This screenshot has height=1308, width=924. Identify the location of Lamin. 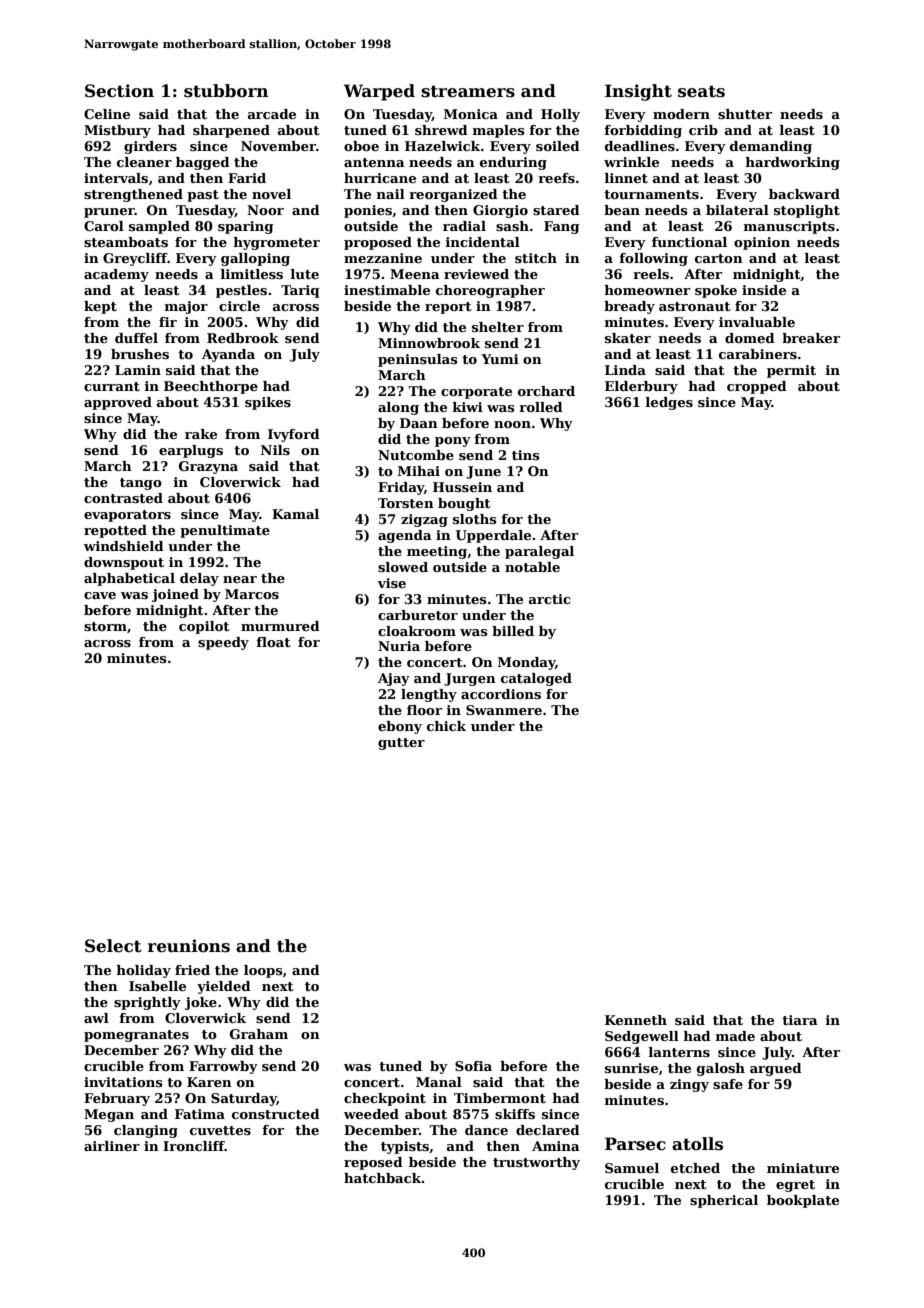
(138, 370).
